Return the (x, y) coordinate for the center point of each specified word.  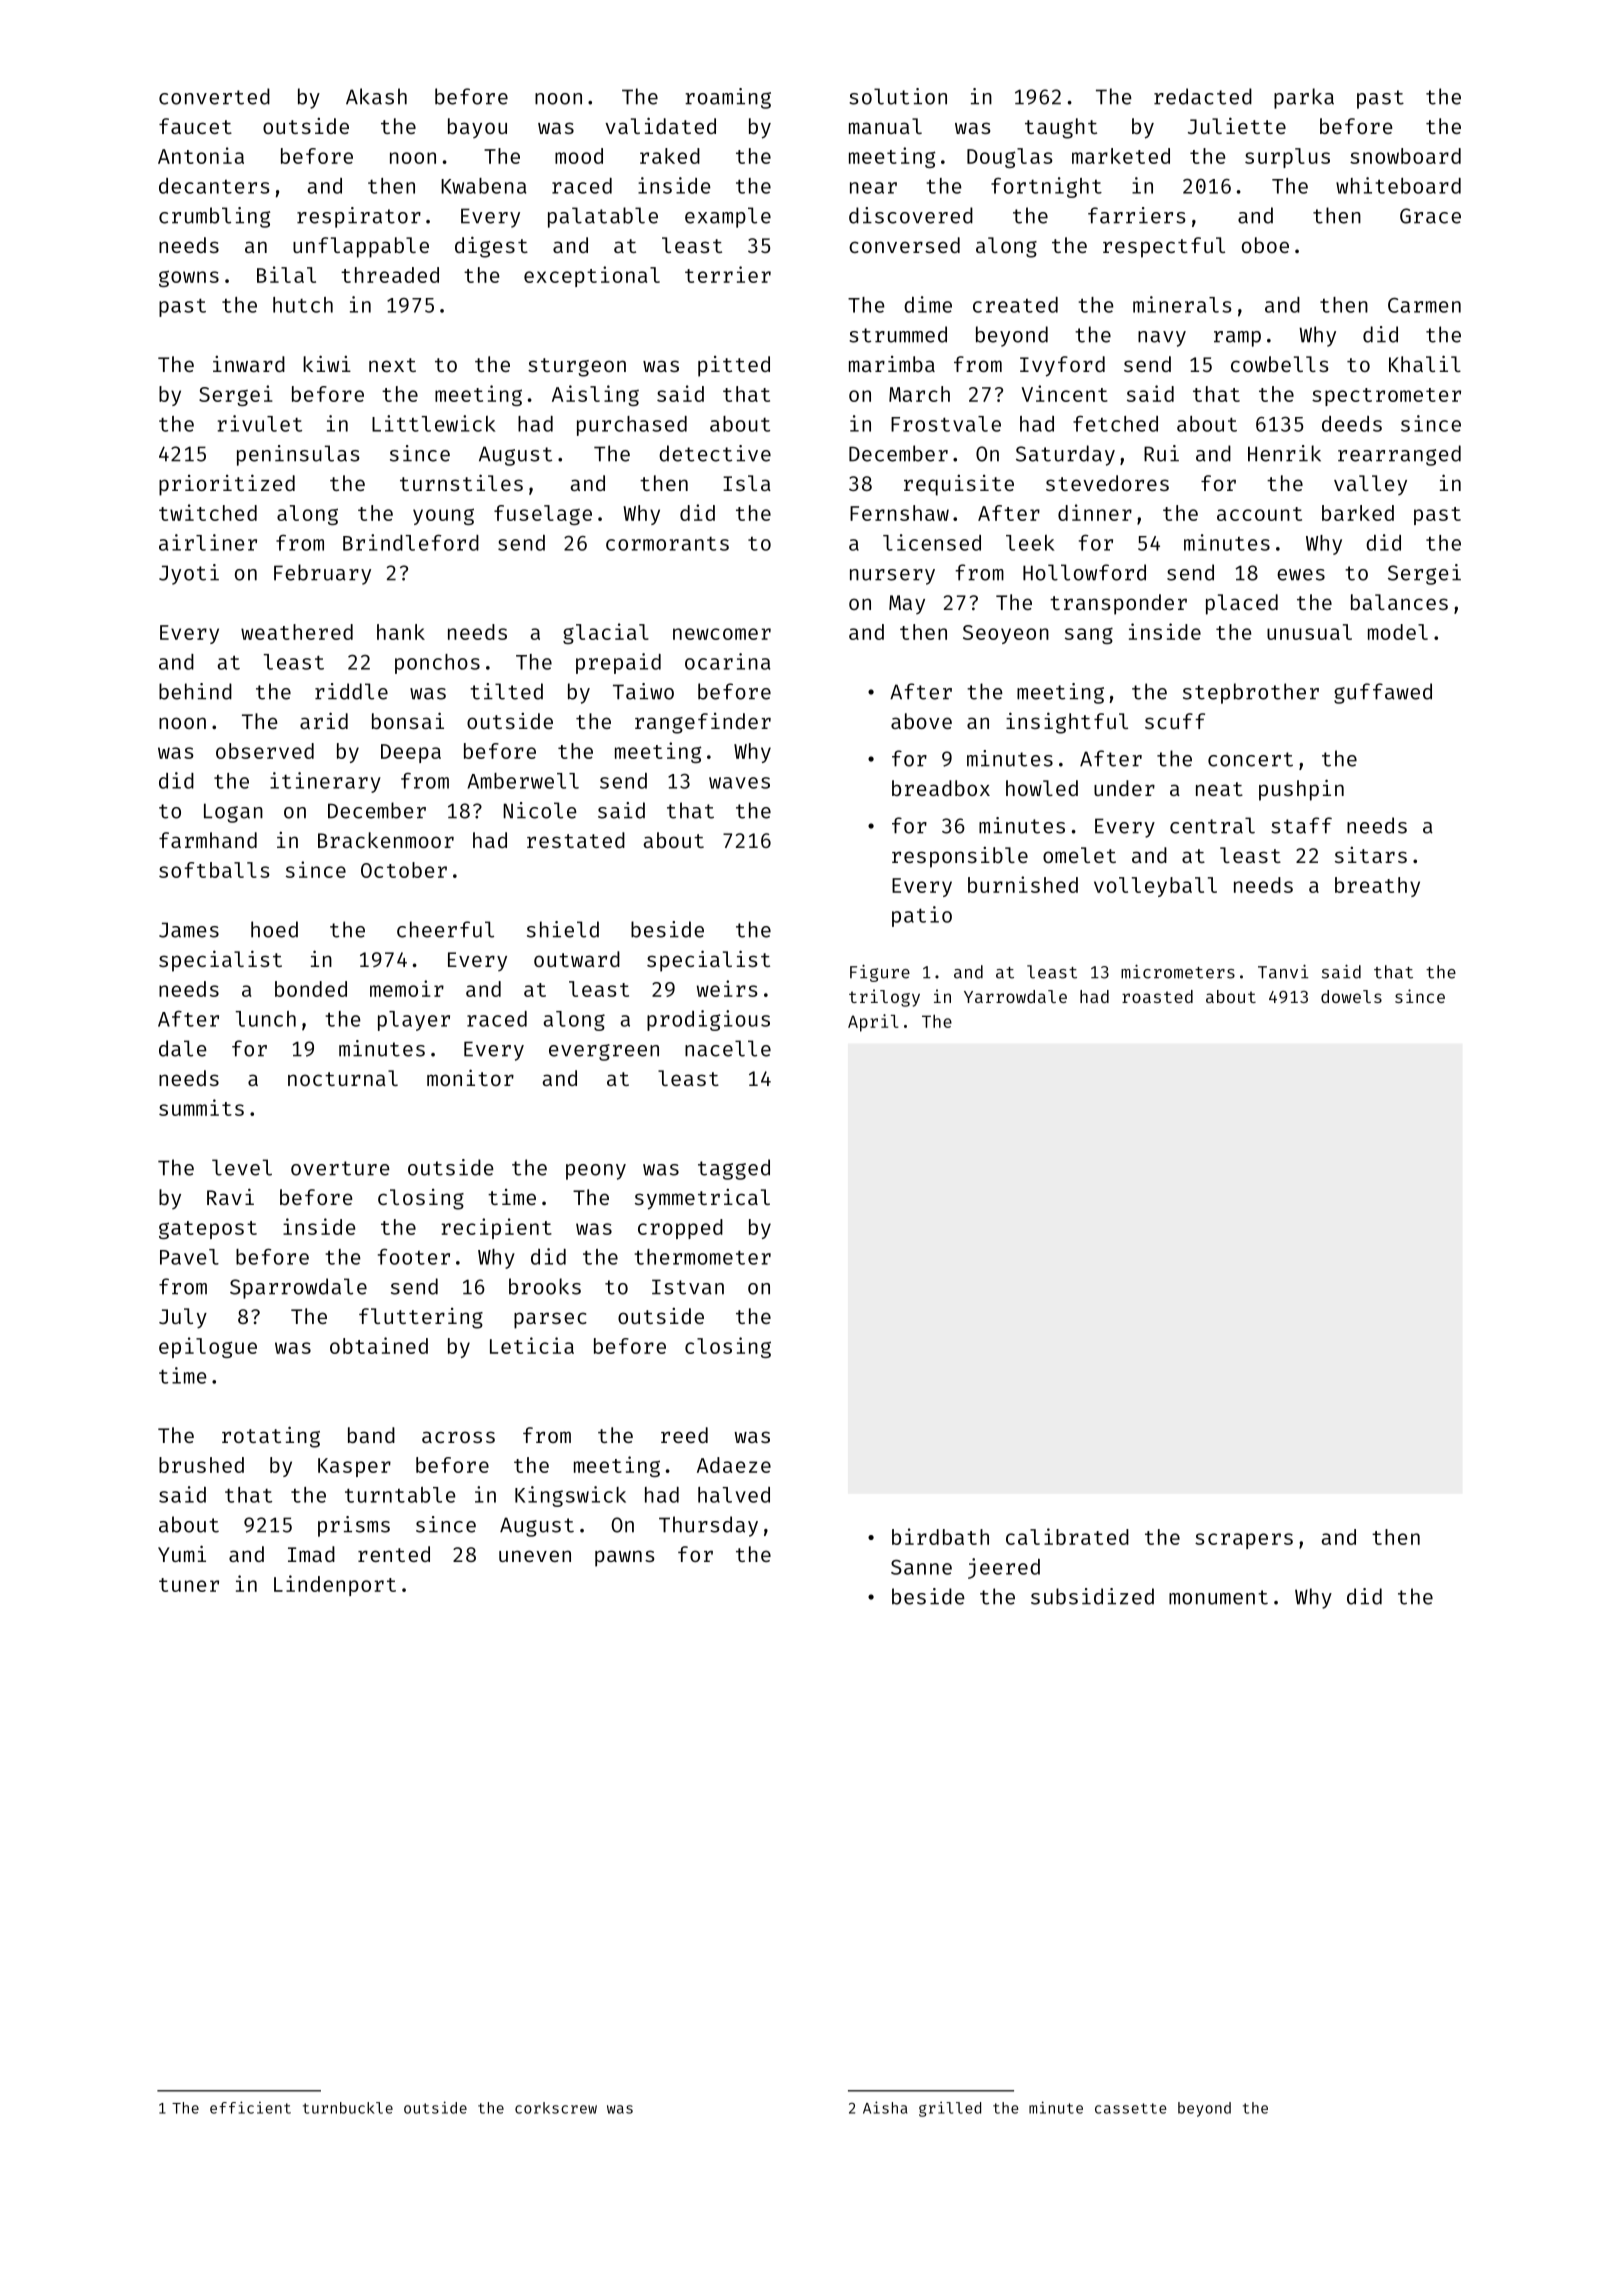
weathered (297, 632)
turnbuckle (348, 2108)
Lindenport (335, 1585)
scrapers (1244, 1541)
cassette (1131, 2108)
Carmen (1424, 305)
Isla (747, 483)
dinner (1095, 512)
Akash (376, 96)
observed (265, 751)
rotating (271, 1437)
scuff (1175, 721)
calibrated (1067, 1536)
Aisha (885, 2107)
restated (576, 840)
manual (885, 126)
